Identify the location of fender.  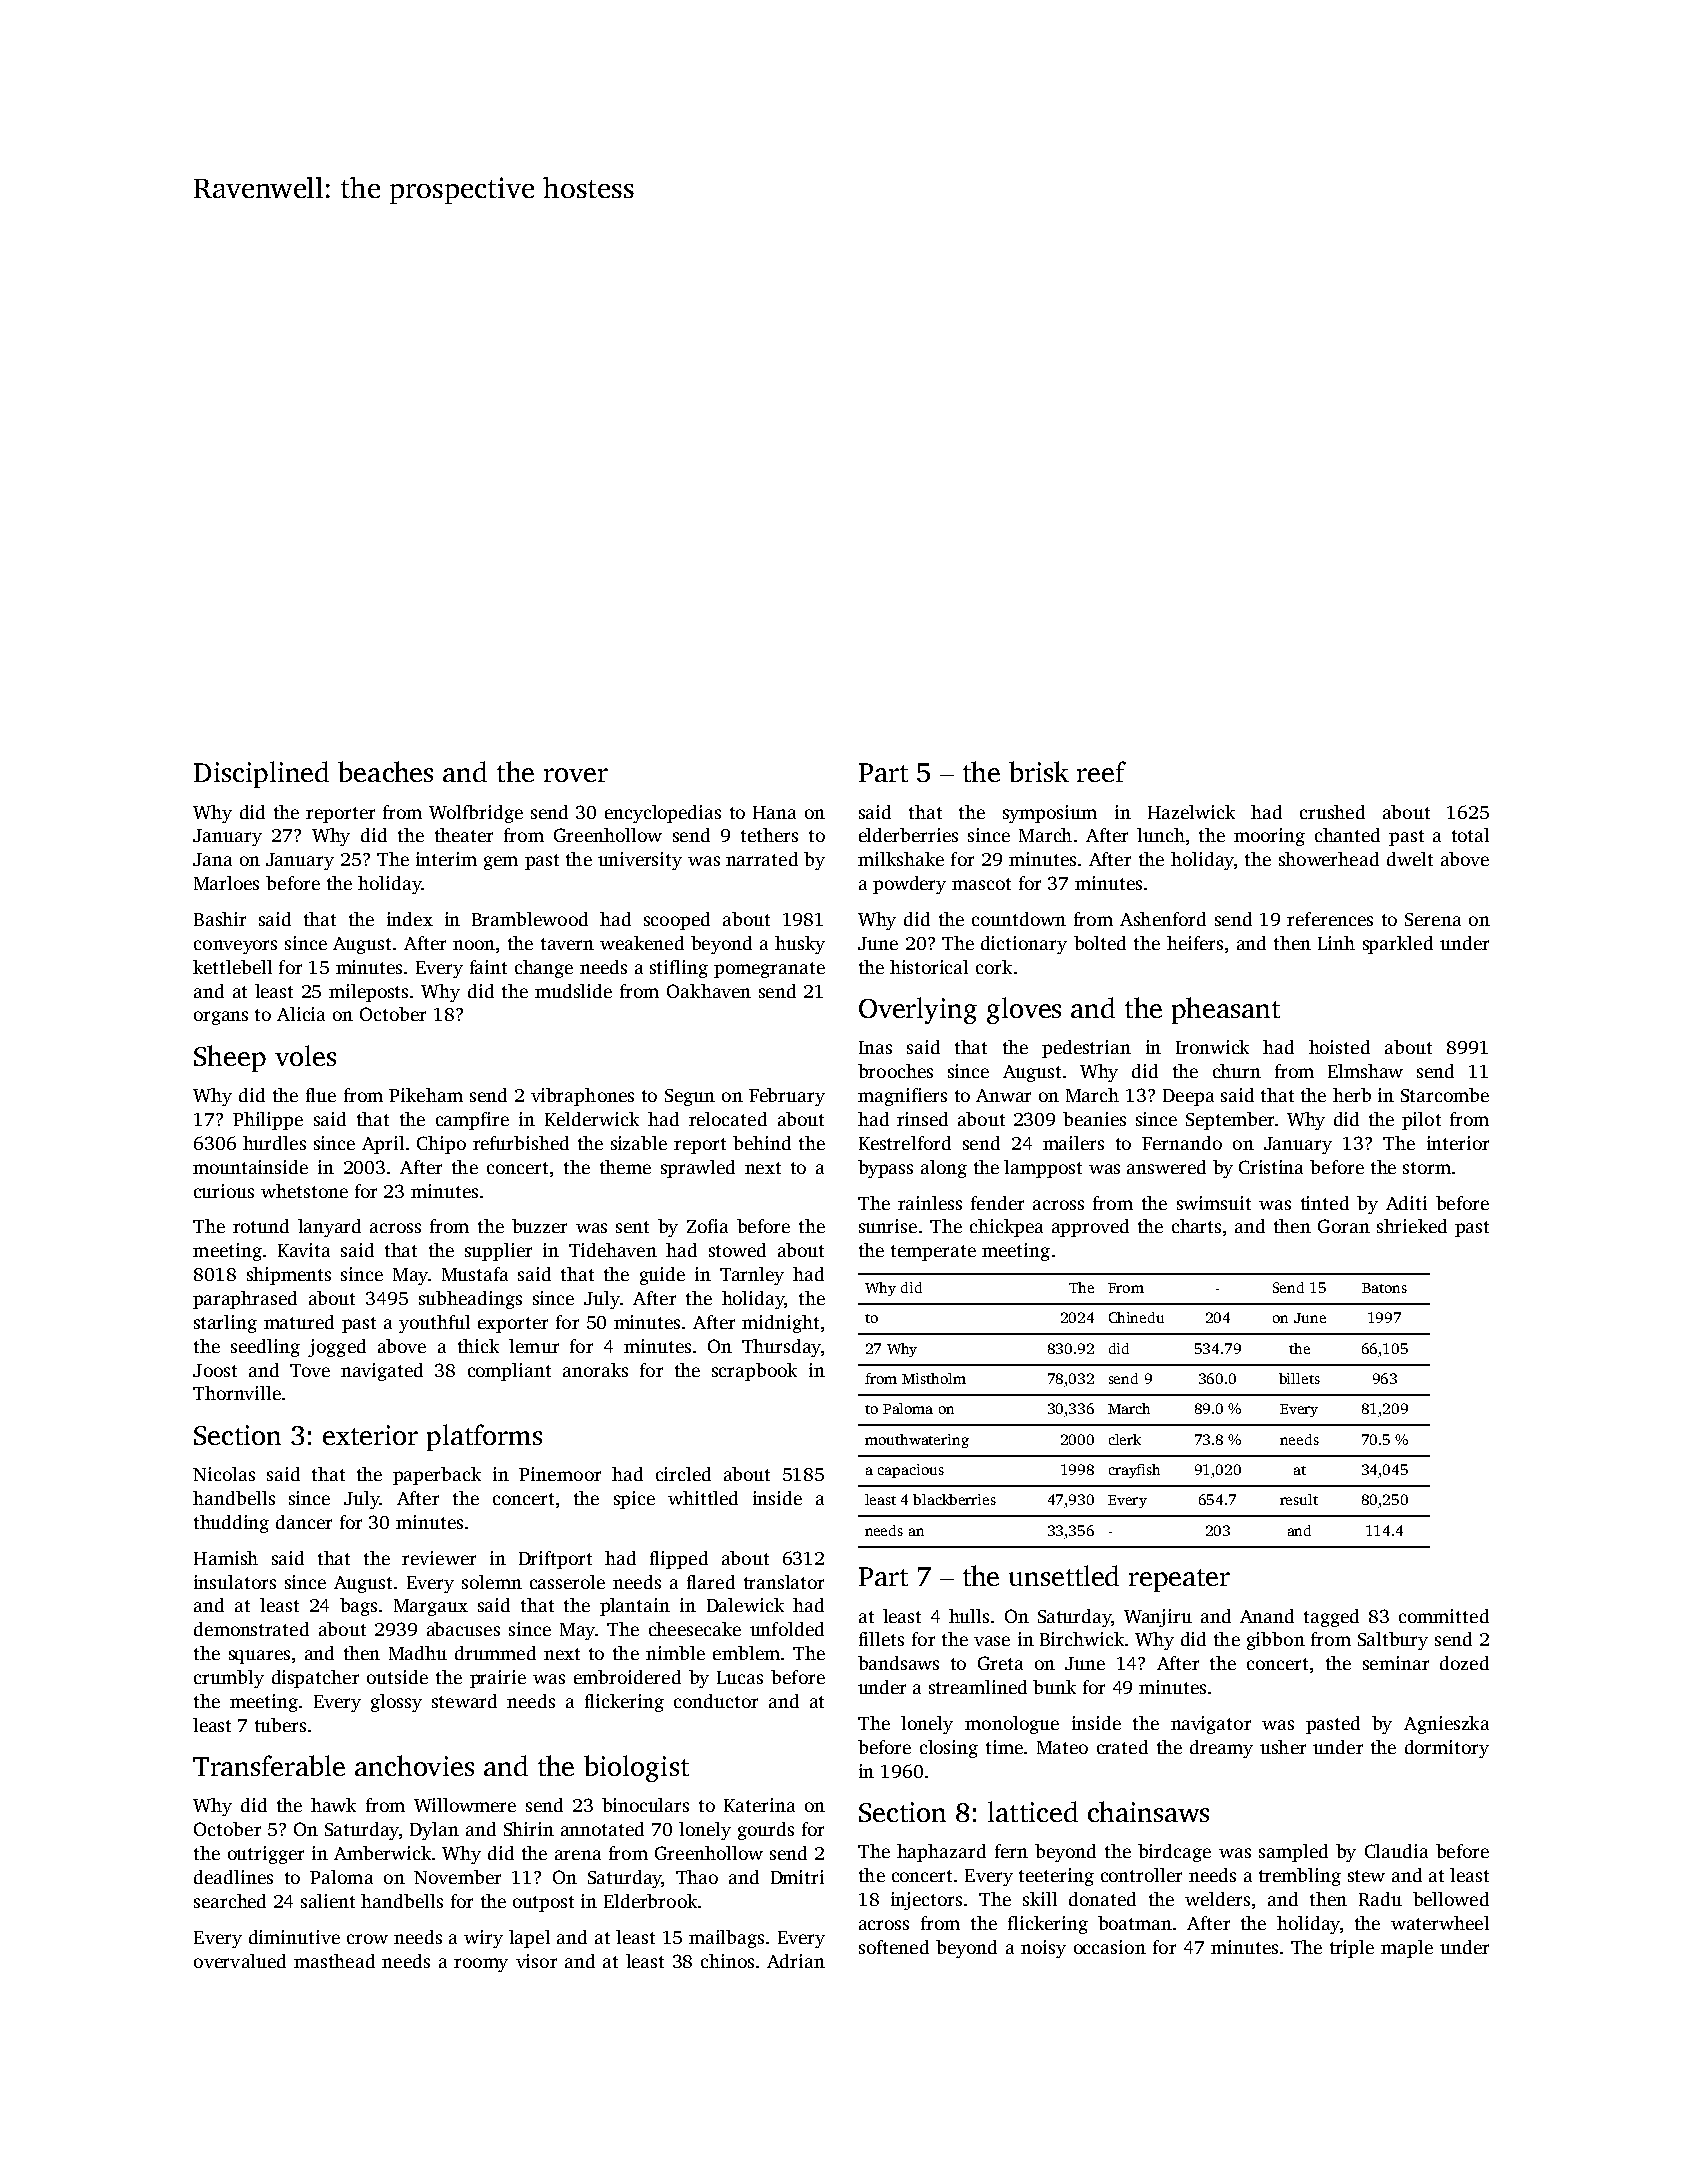
(997, 1203).
